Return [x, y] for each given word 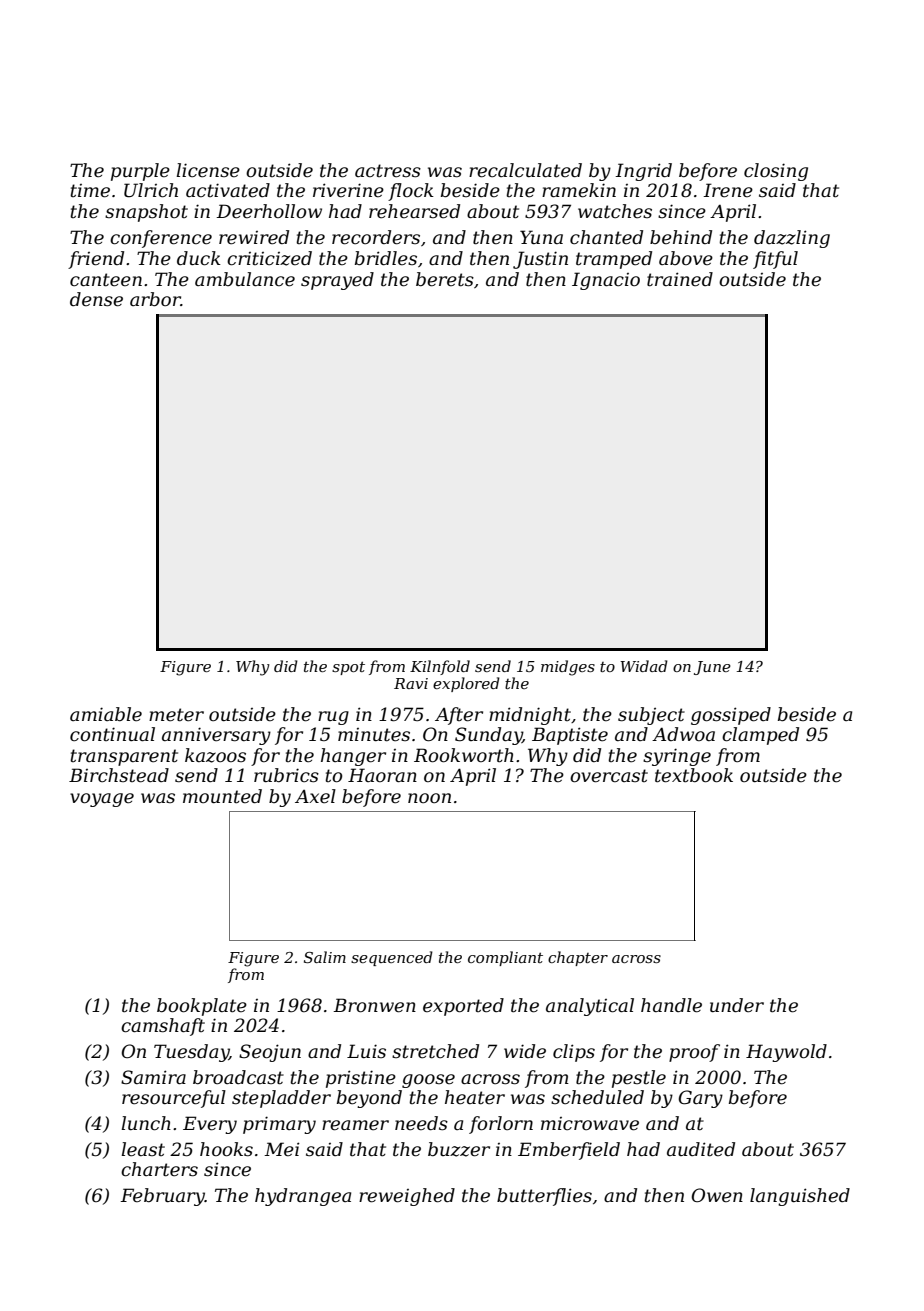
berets [445, 279]
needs [421, 1123]
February [162, 1197]
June [712, 668]
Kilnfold [440, 667]
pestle [639, 1079]
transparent [124, 757]
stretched [435, 1051]
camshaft [163, 1027]
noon [429, 798]
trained [680, 279]
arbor [155, 299]
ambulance [245, 279]
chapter [578, 958]
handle [671, 1005]
